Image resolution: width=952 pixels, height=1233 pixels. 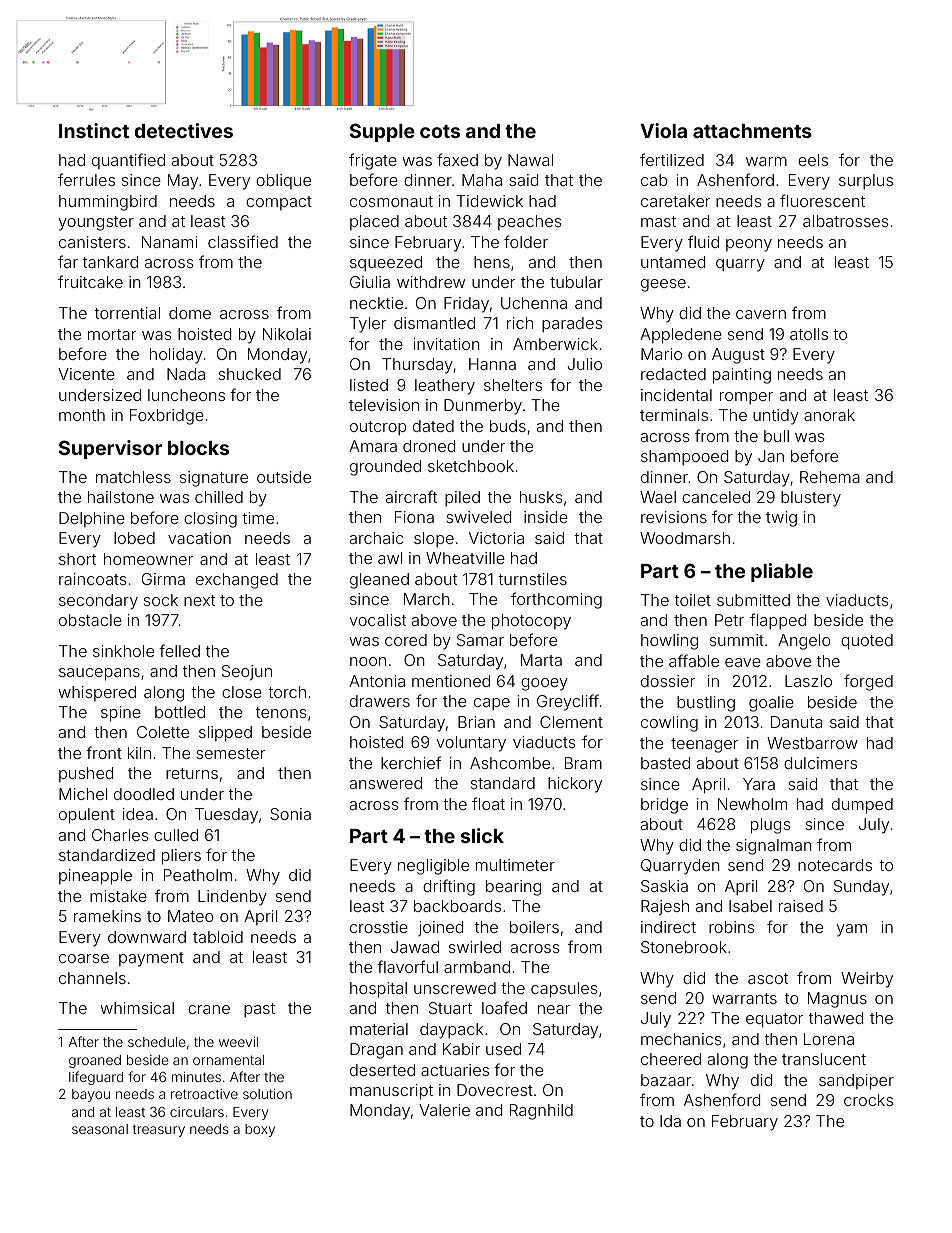 I want to click on Sonia, so click(x=290, y=814).
